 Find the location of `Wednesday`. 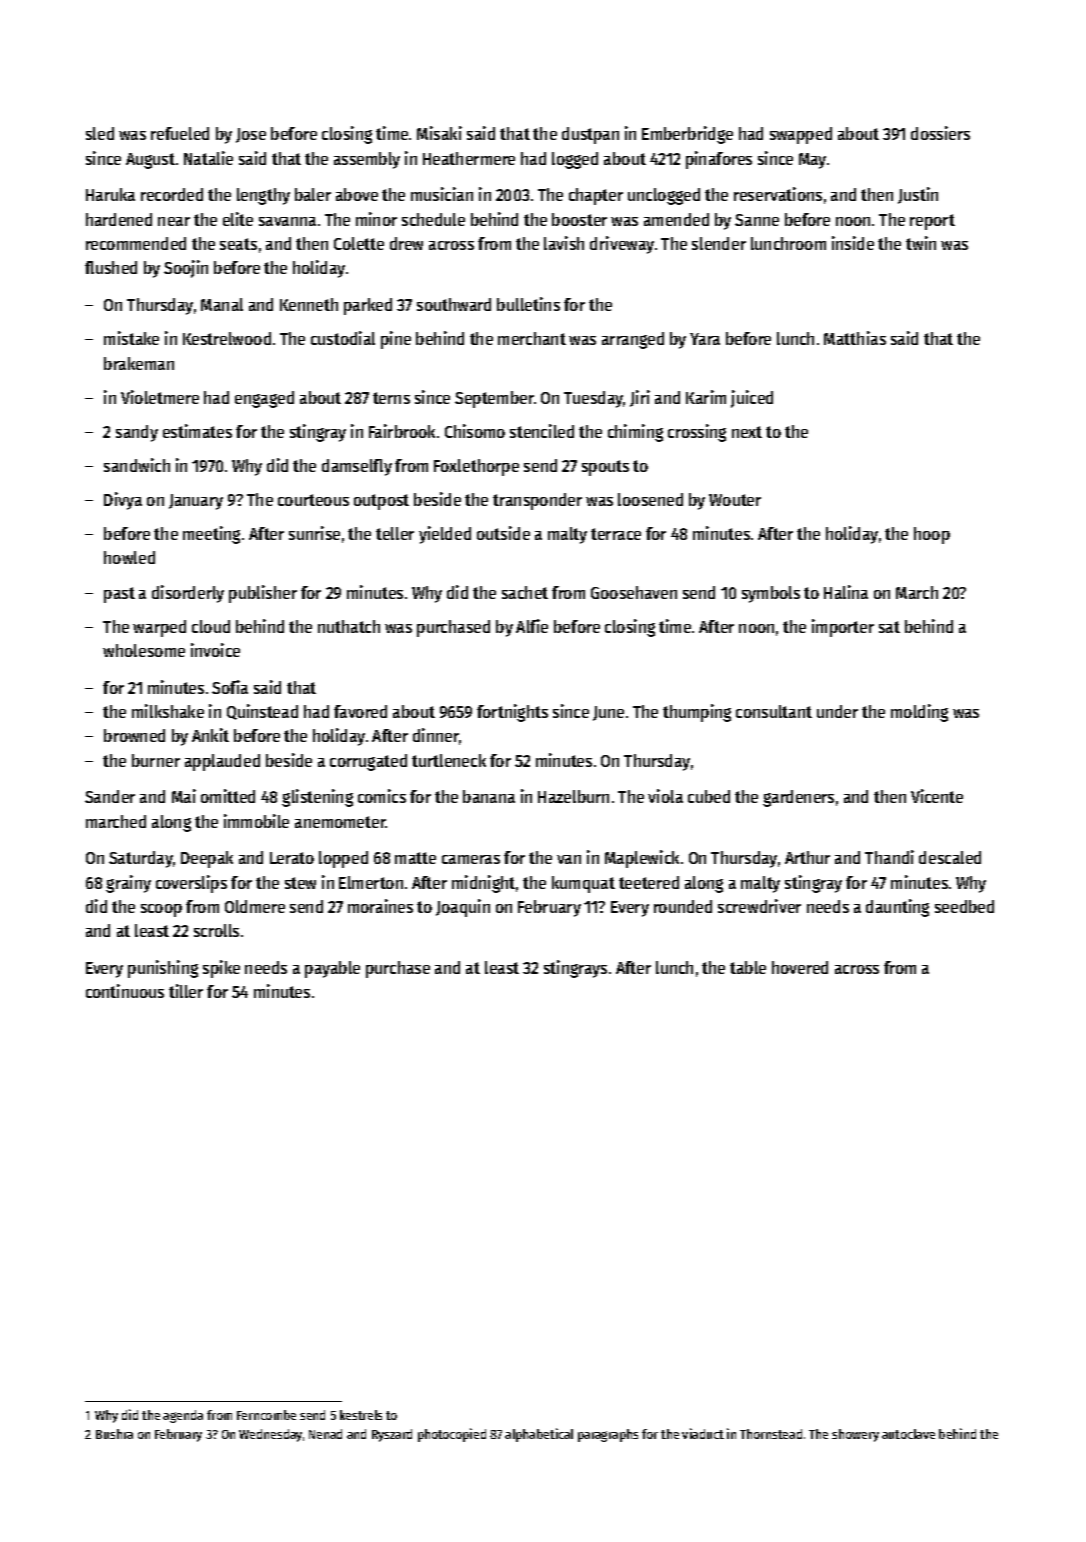

Wednesday is located at coordinates (270, 1435).
